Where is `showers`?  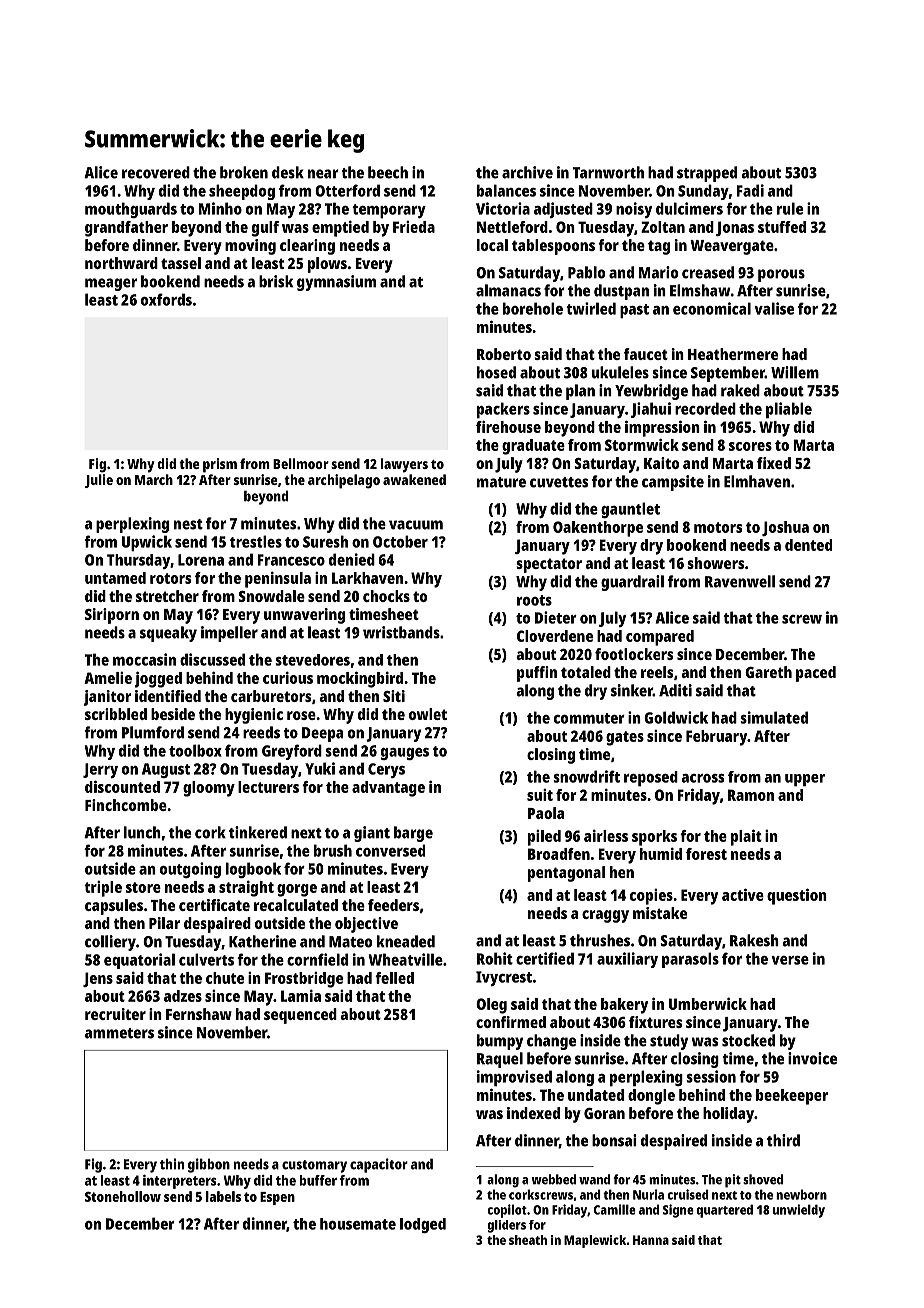 showers is located at coordinates (715, 563).
